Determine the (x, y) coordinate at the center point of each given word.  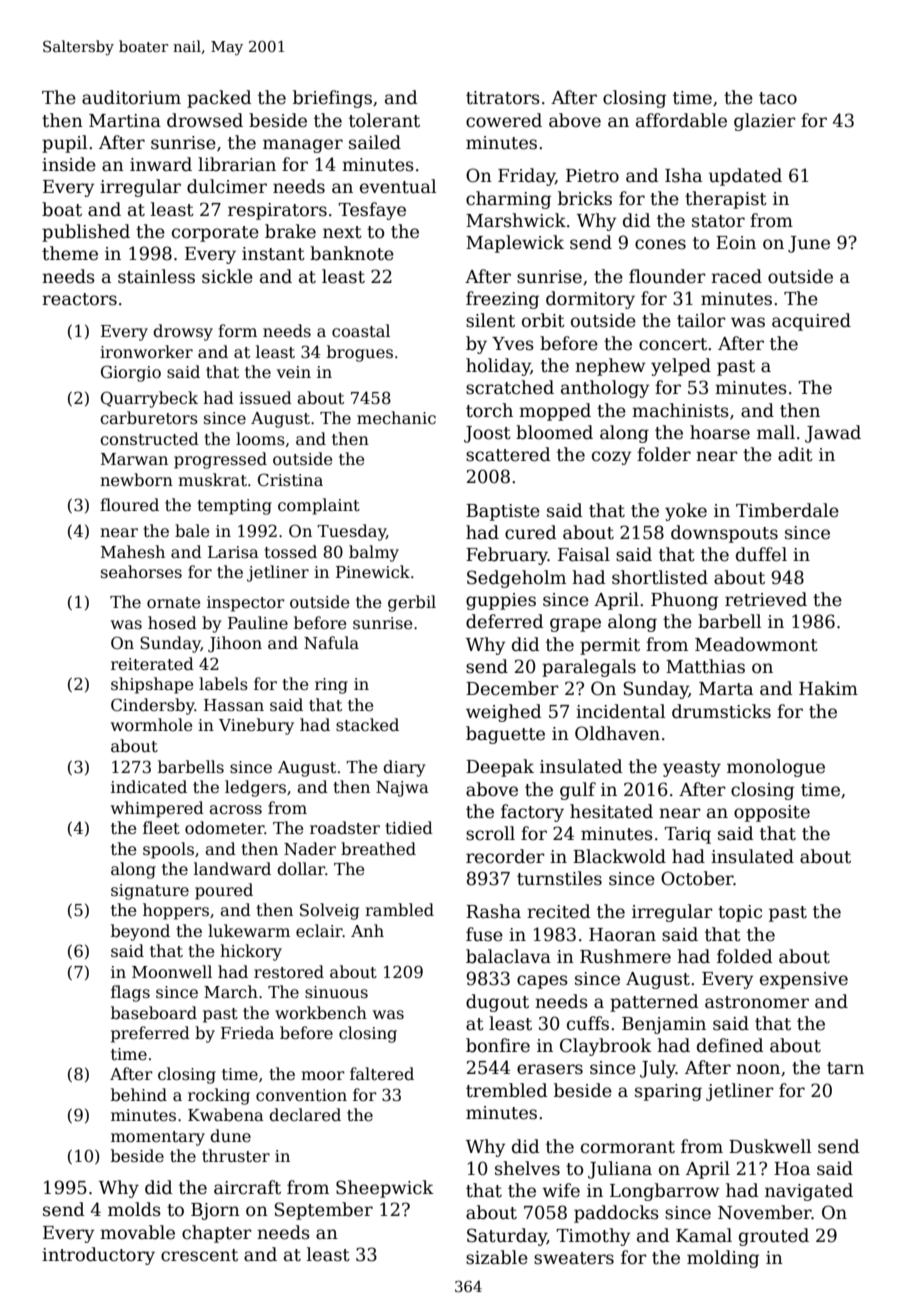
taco (778, 98)
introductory (98, 1256)
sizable (497, 1257)
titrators (503, 98)
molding (723, 1259)
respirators (277, 211)
